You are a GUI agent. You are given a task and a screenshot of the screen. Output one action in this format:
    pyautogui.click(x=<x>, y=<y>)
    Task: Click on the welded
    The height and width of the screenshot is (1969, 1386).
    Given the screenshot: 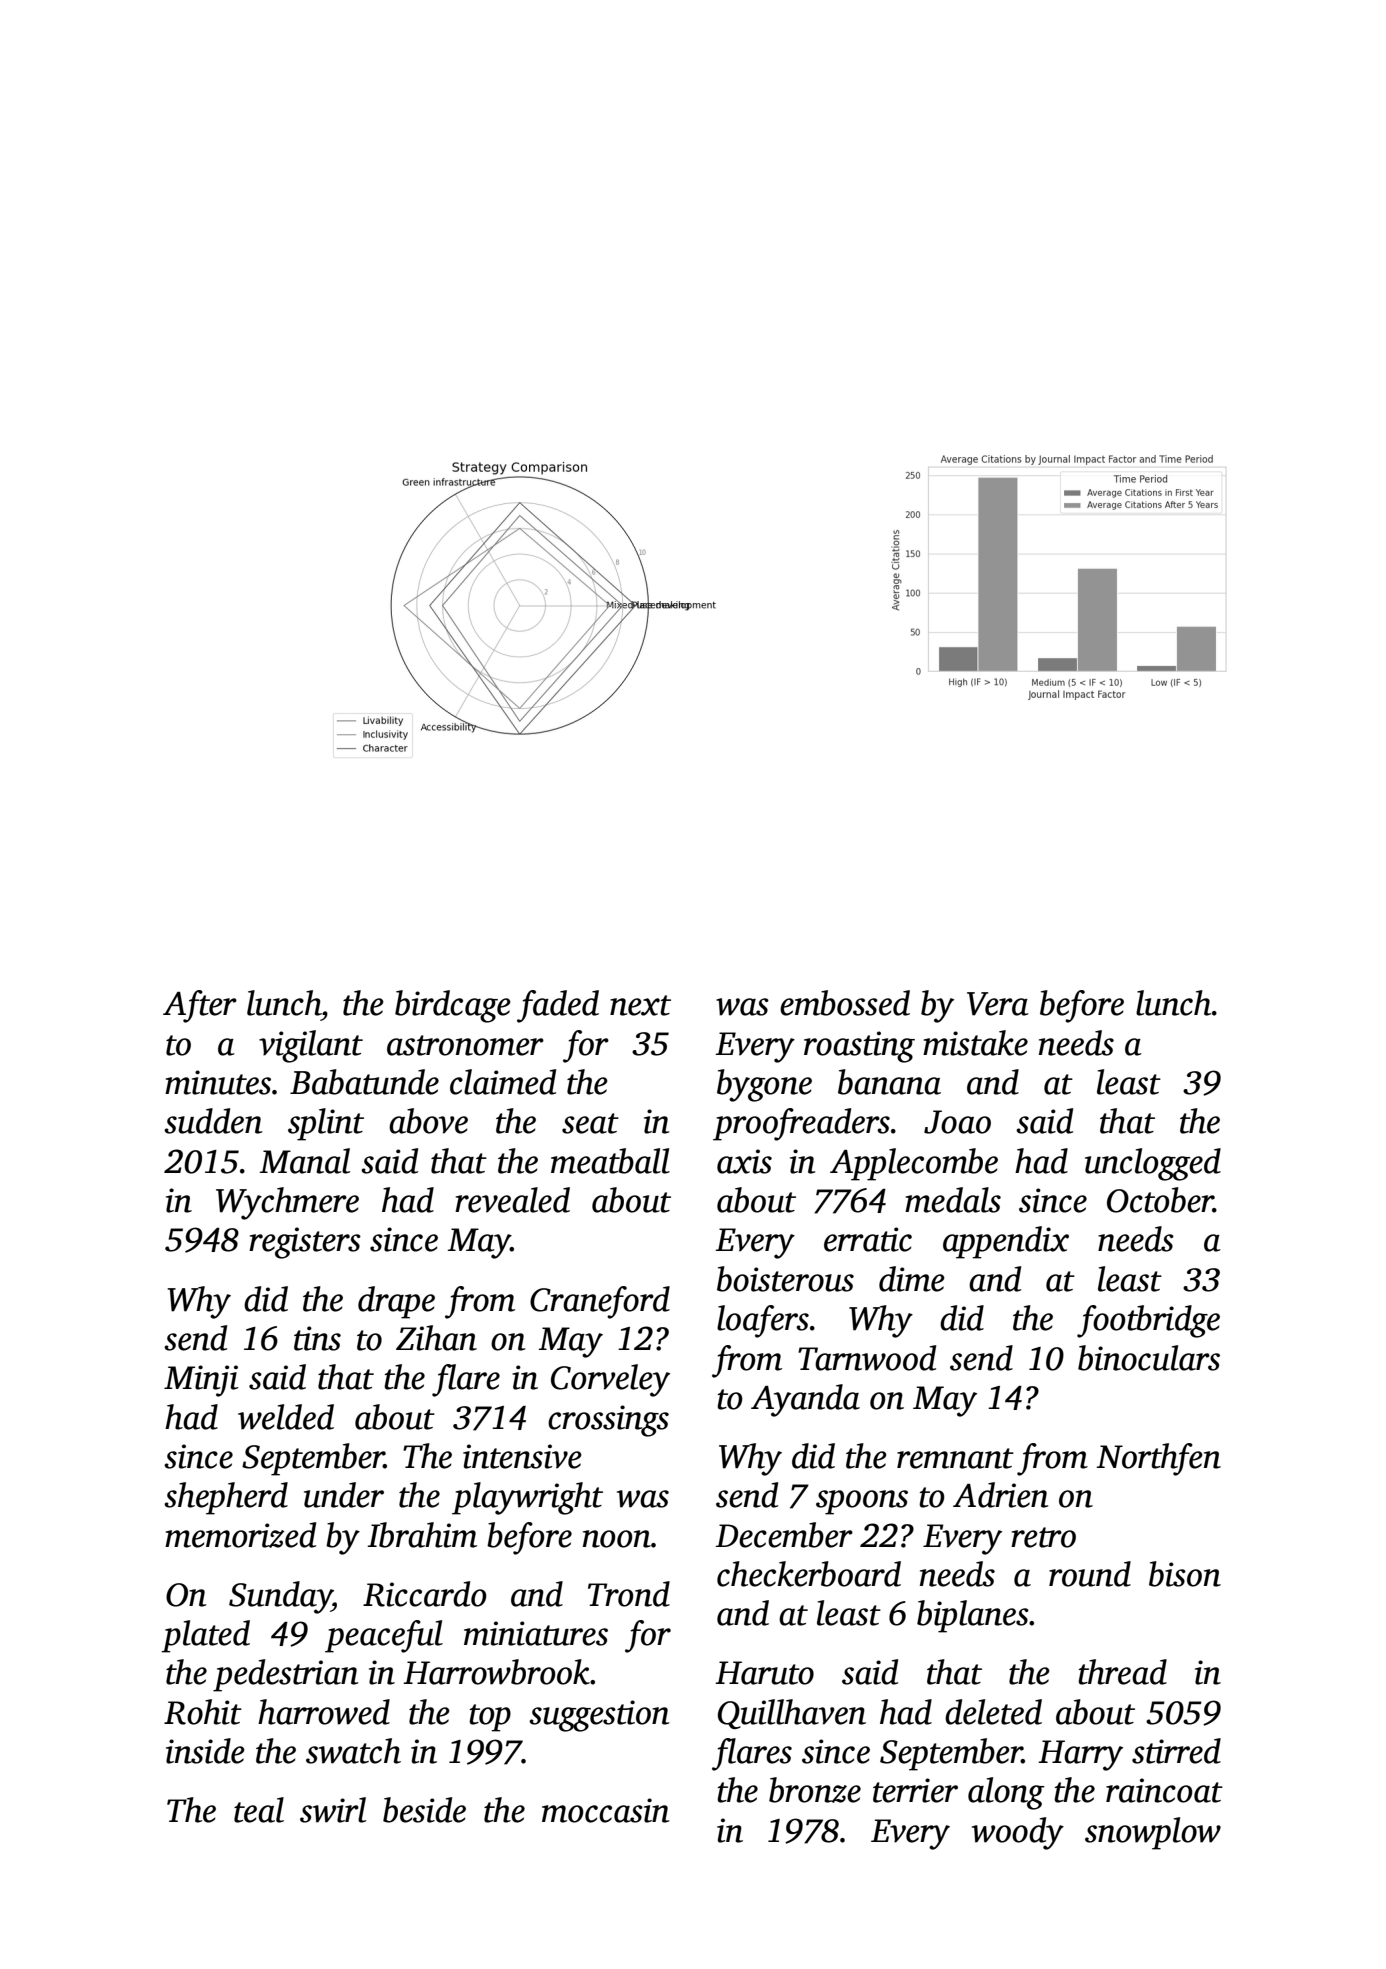 What is the action you would take?
    pyautogui.click(x=286, y=1417)
